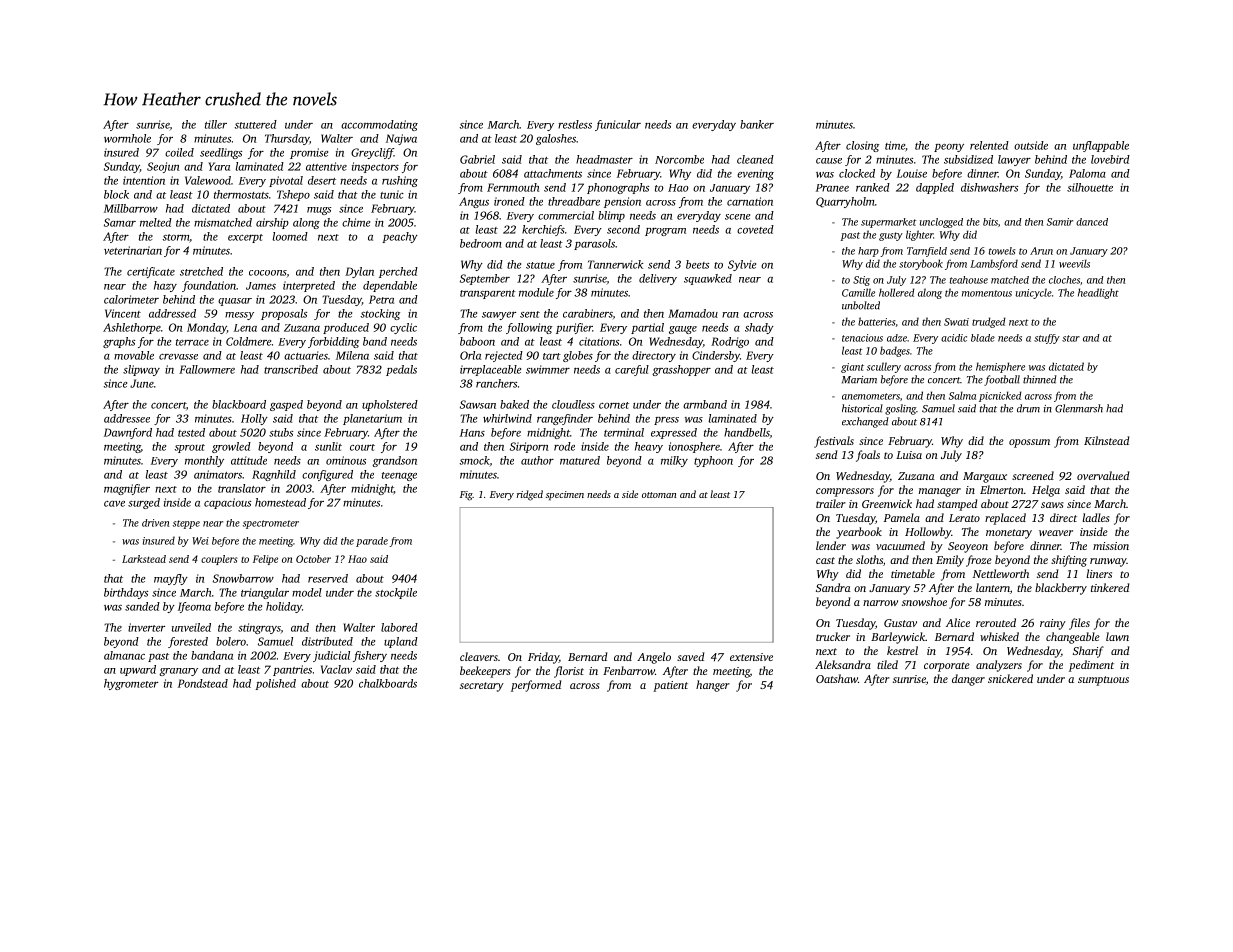  Describe the element at coordinates (256, 124) in the page. I see `stuttered` at that location.
